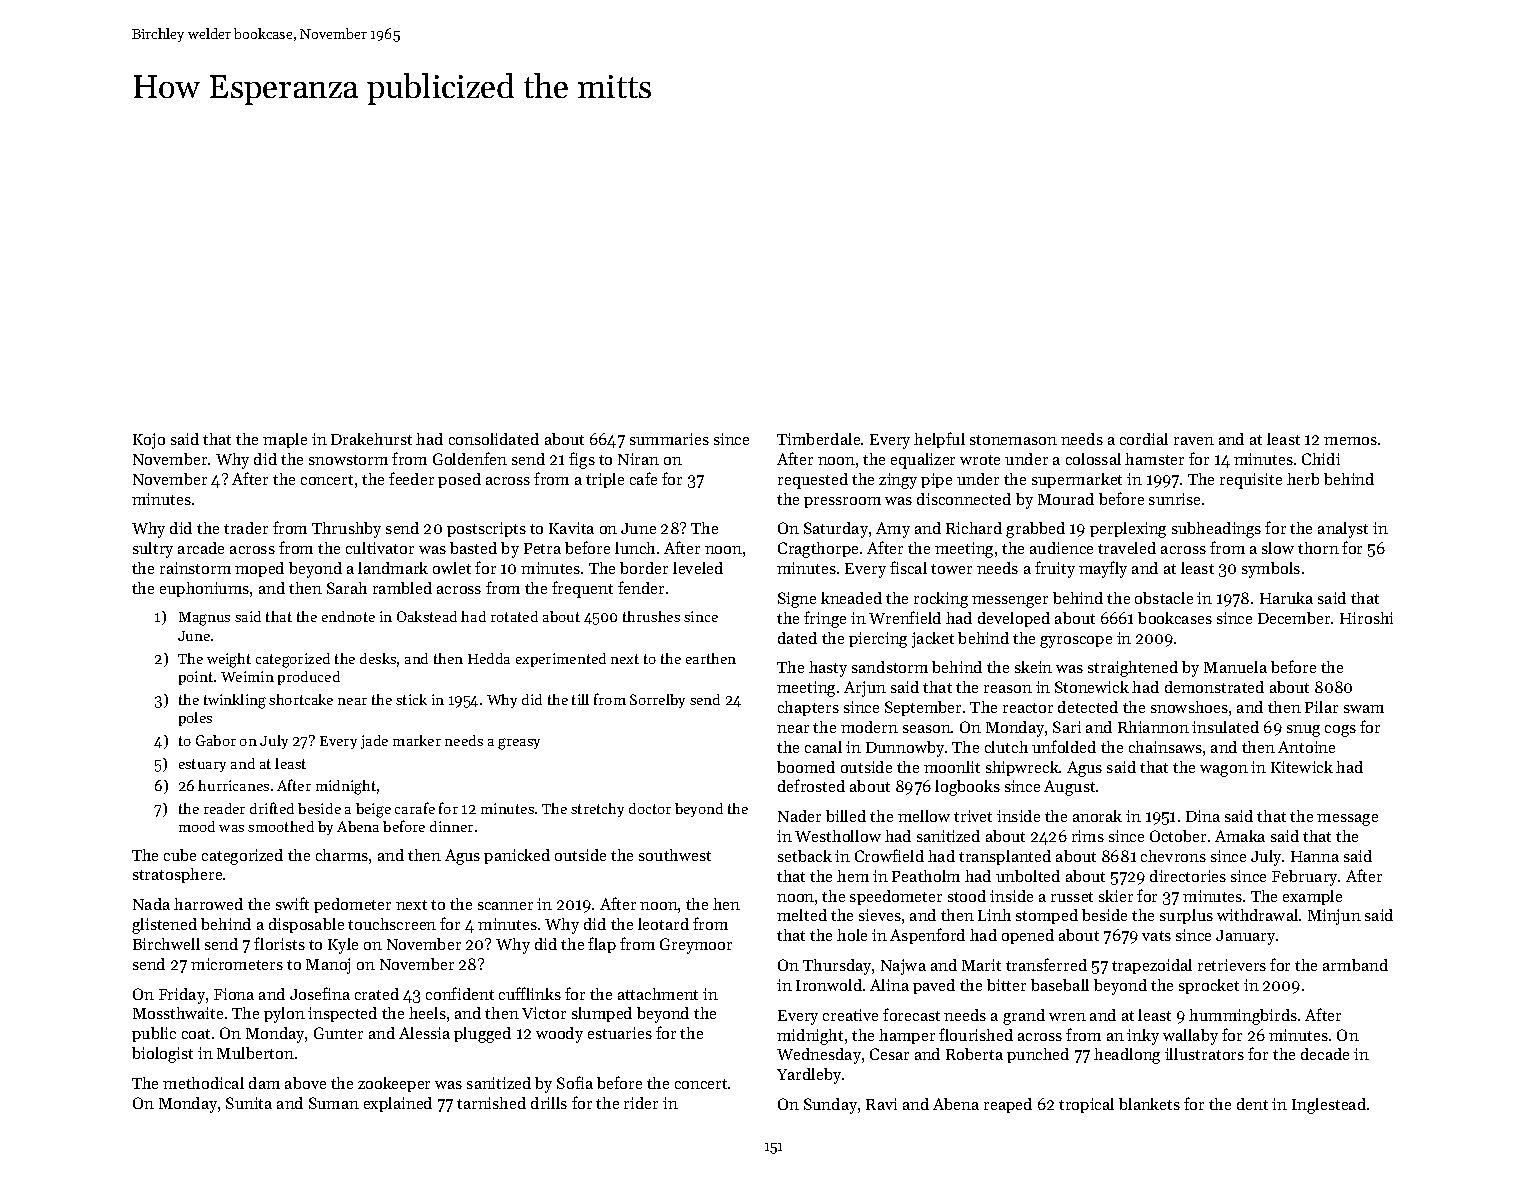 The width and height of the document is (1528, 1181). I want to click on thorn, so click(1318, 548).
